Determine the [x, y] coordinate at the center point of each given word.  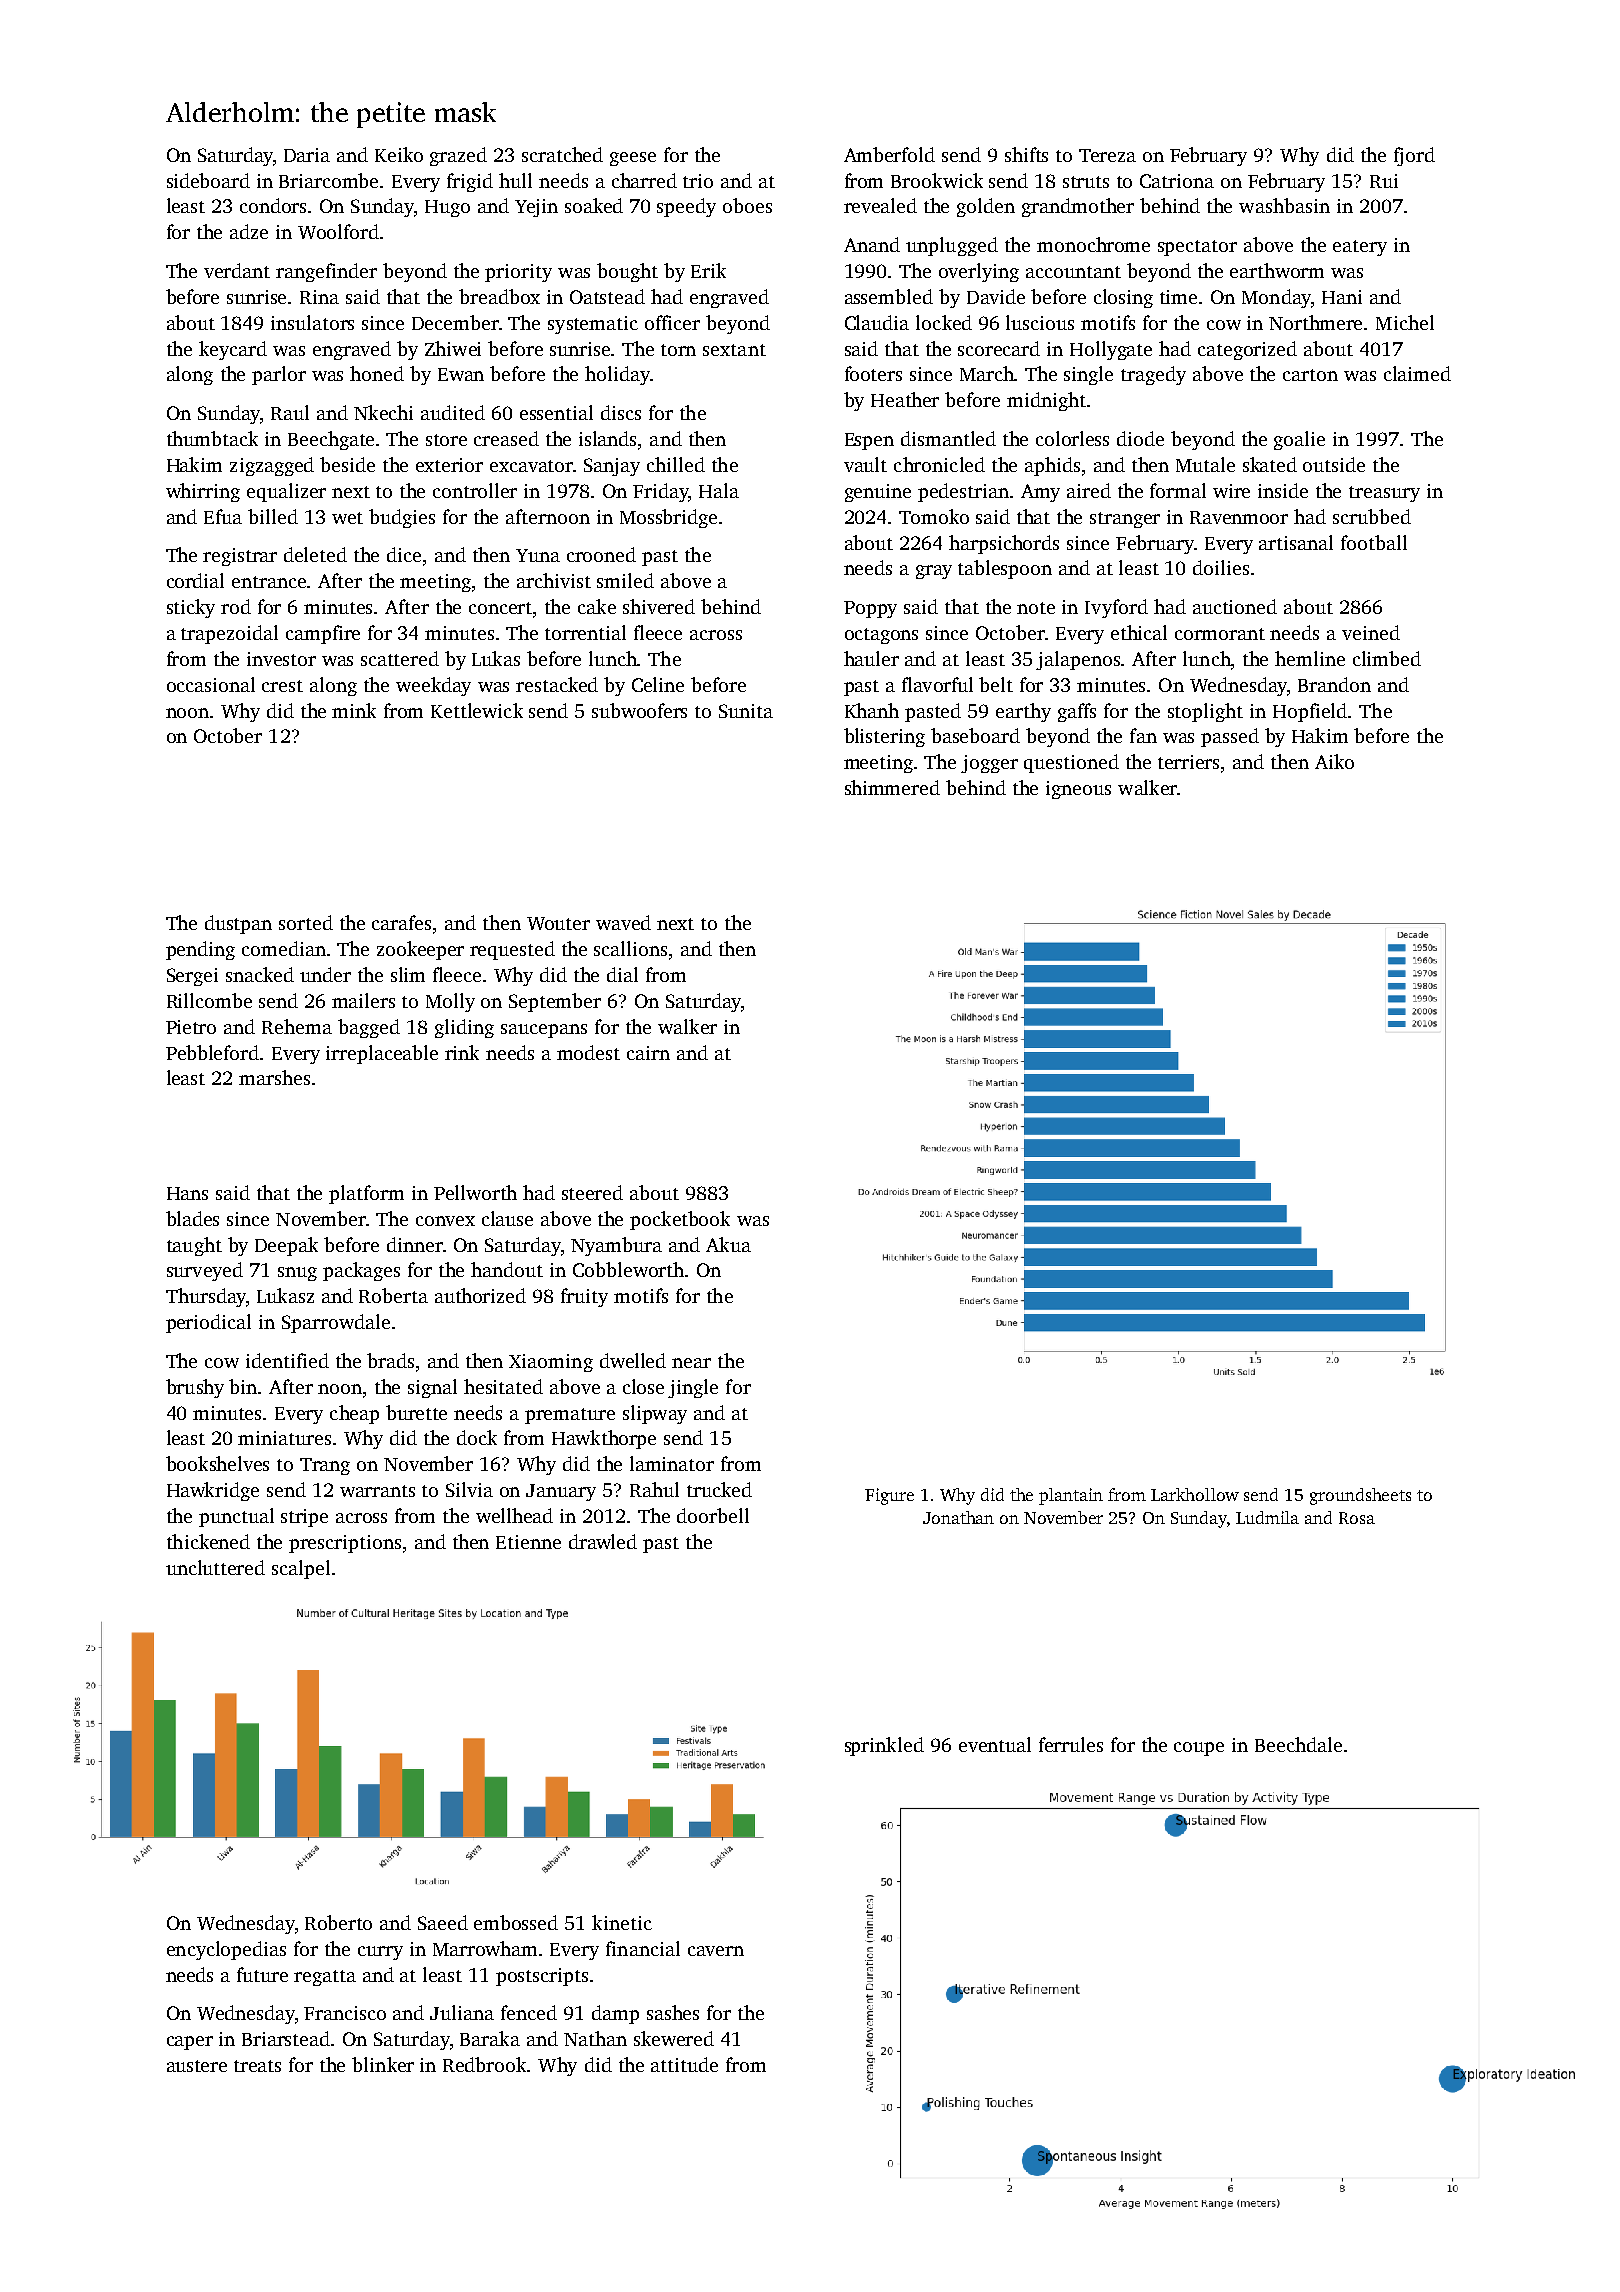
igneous [1078, 790]
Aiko [1334, 761]
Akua [728, 1244]
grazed [458, 156]
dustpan [238, 924]
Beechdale [1298, 1744]
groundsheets [1360, 1496]
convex [445, 1221]
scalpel [301, 1569]
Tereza [1107, 155]
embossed [516, 1922]
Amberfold [889, 154]
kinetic [622, 1922]
